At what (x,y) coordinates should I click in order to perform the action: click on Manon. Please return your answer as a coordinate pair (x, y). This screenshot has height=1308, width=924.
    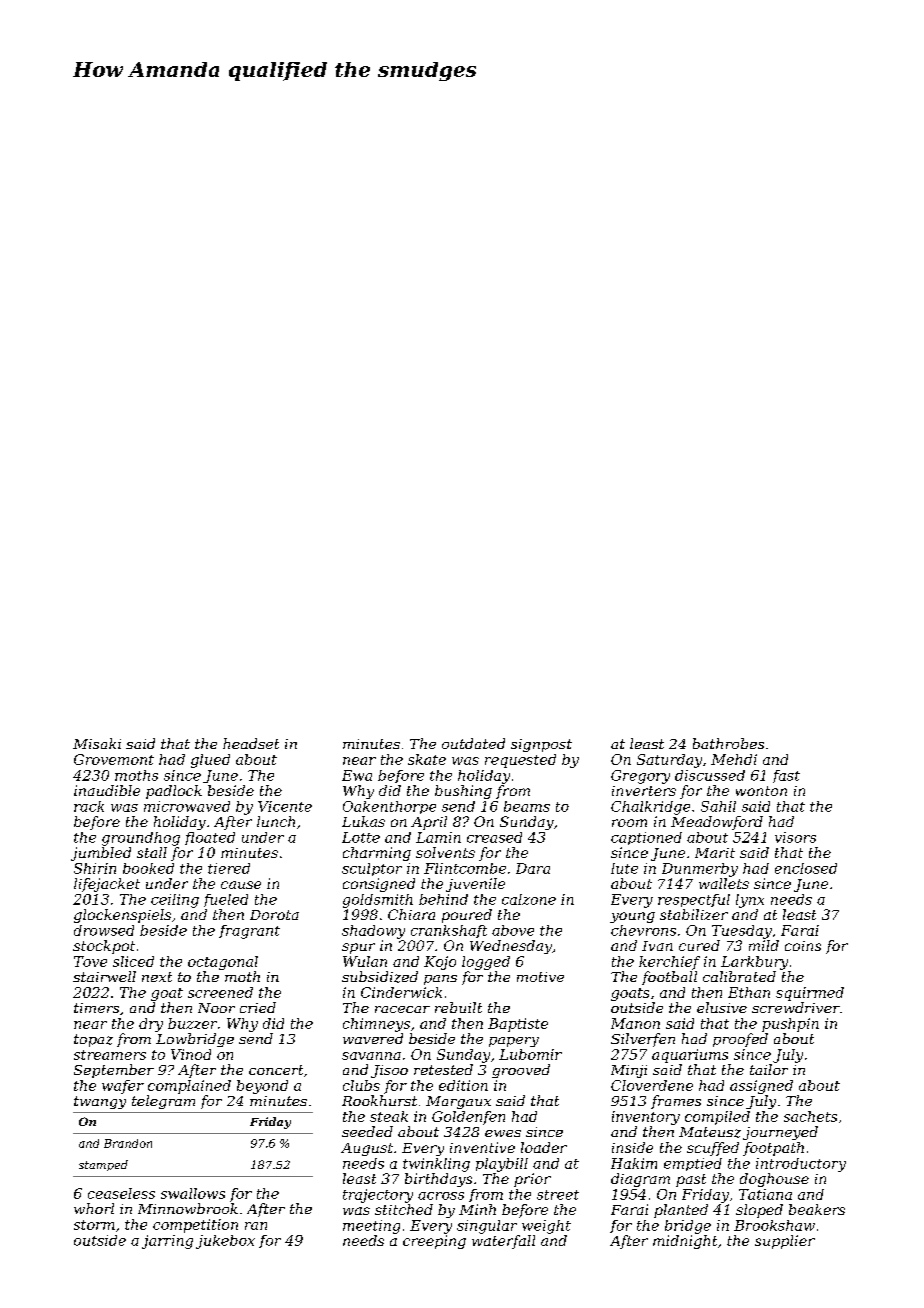
    Looking at the image, I should click on (635, 1023).
